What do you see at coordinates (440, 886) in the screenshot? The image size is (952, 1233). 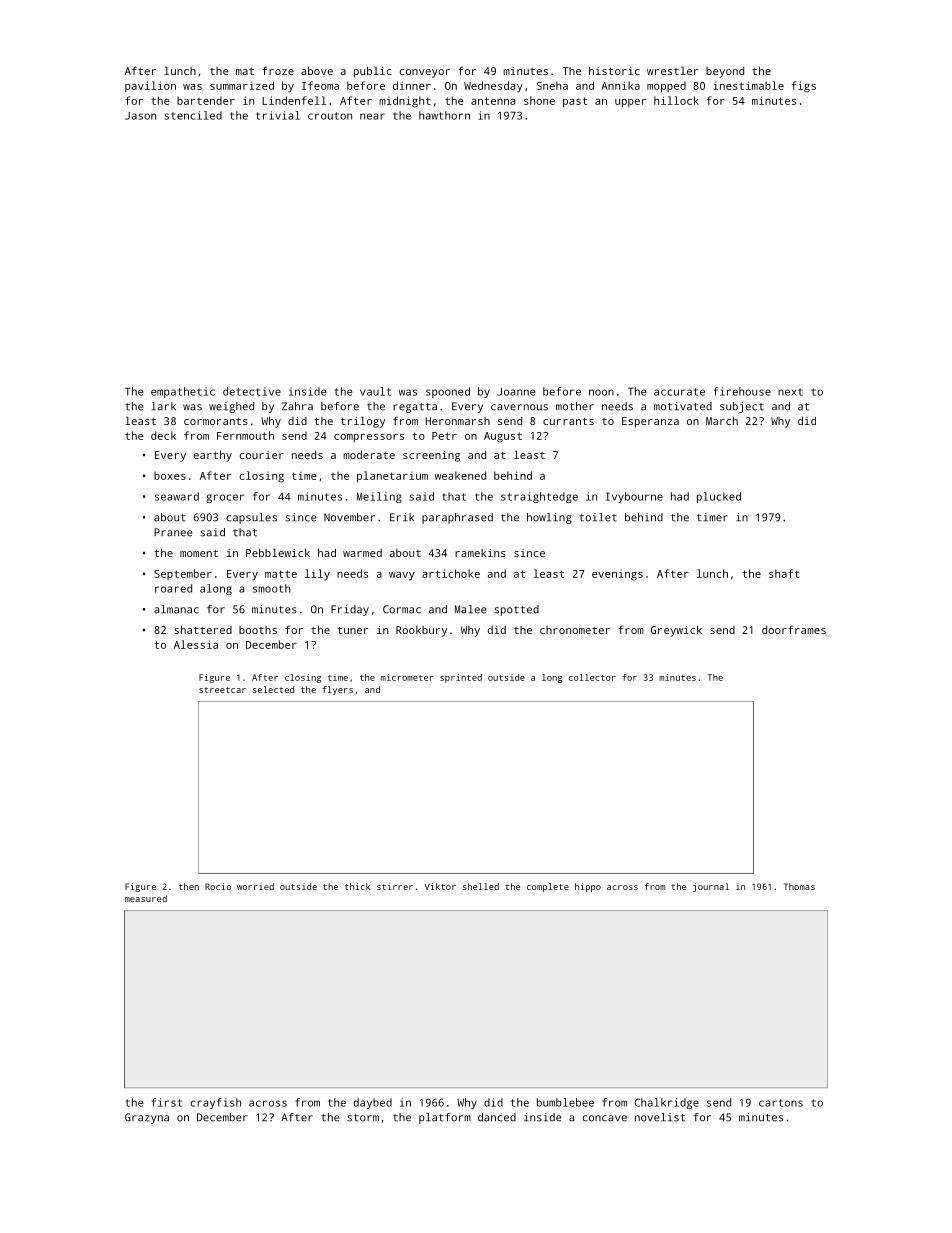 I see `Viktor` at bounding box center [440, 886].
